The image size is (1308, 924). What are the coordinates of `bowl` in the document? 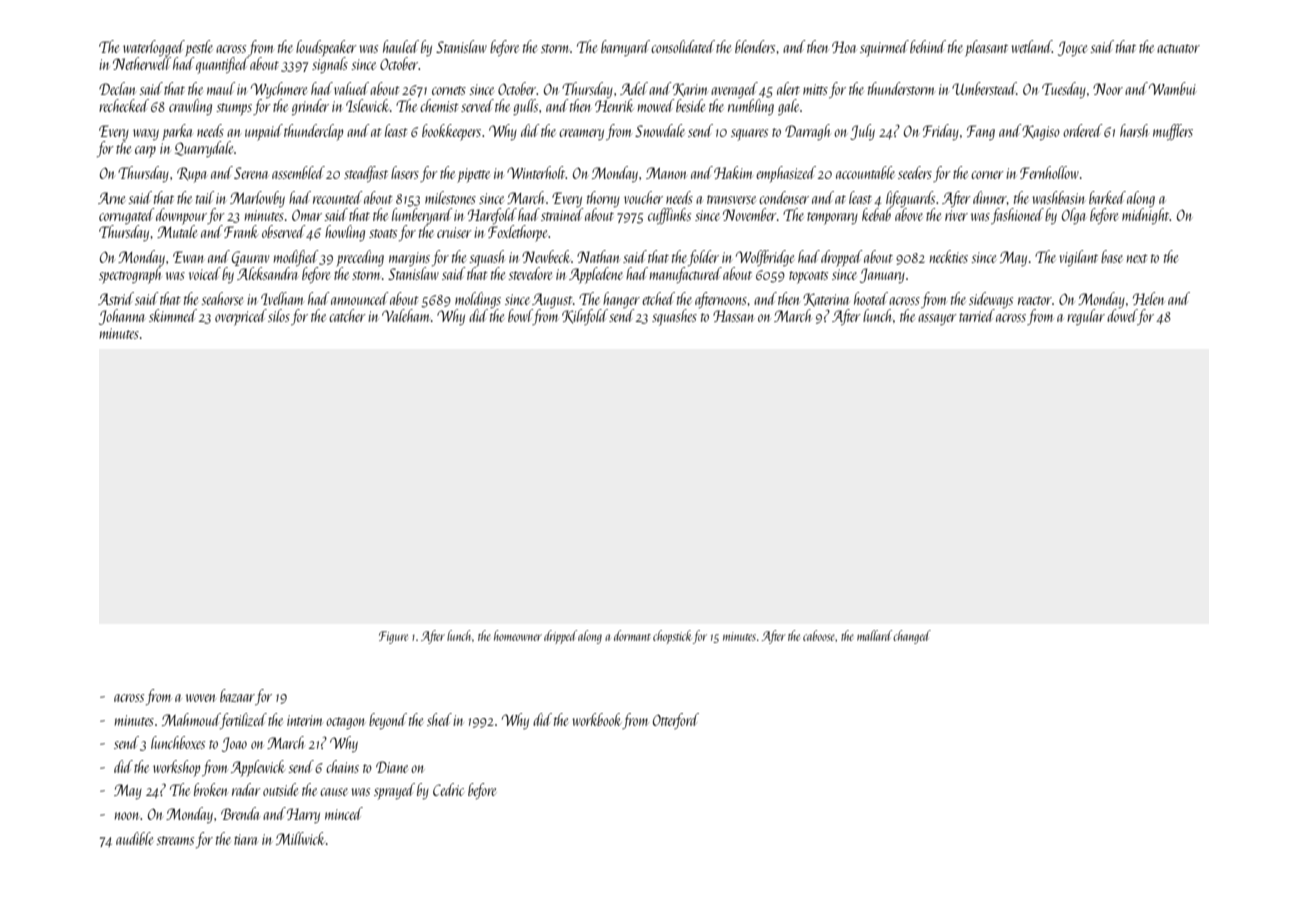 It's located at (520, 315).
